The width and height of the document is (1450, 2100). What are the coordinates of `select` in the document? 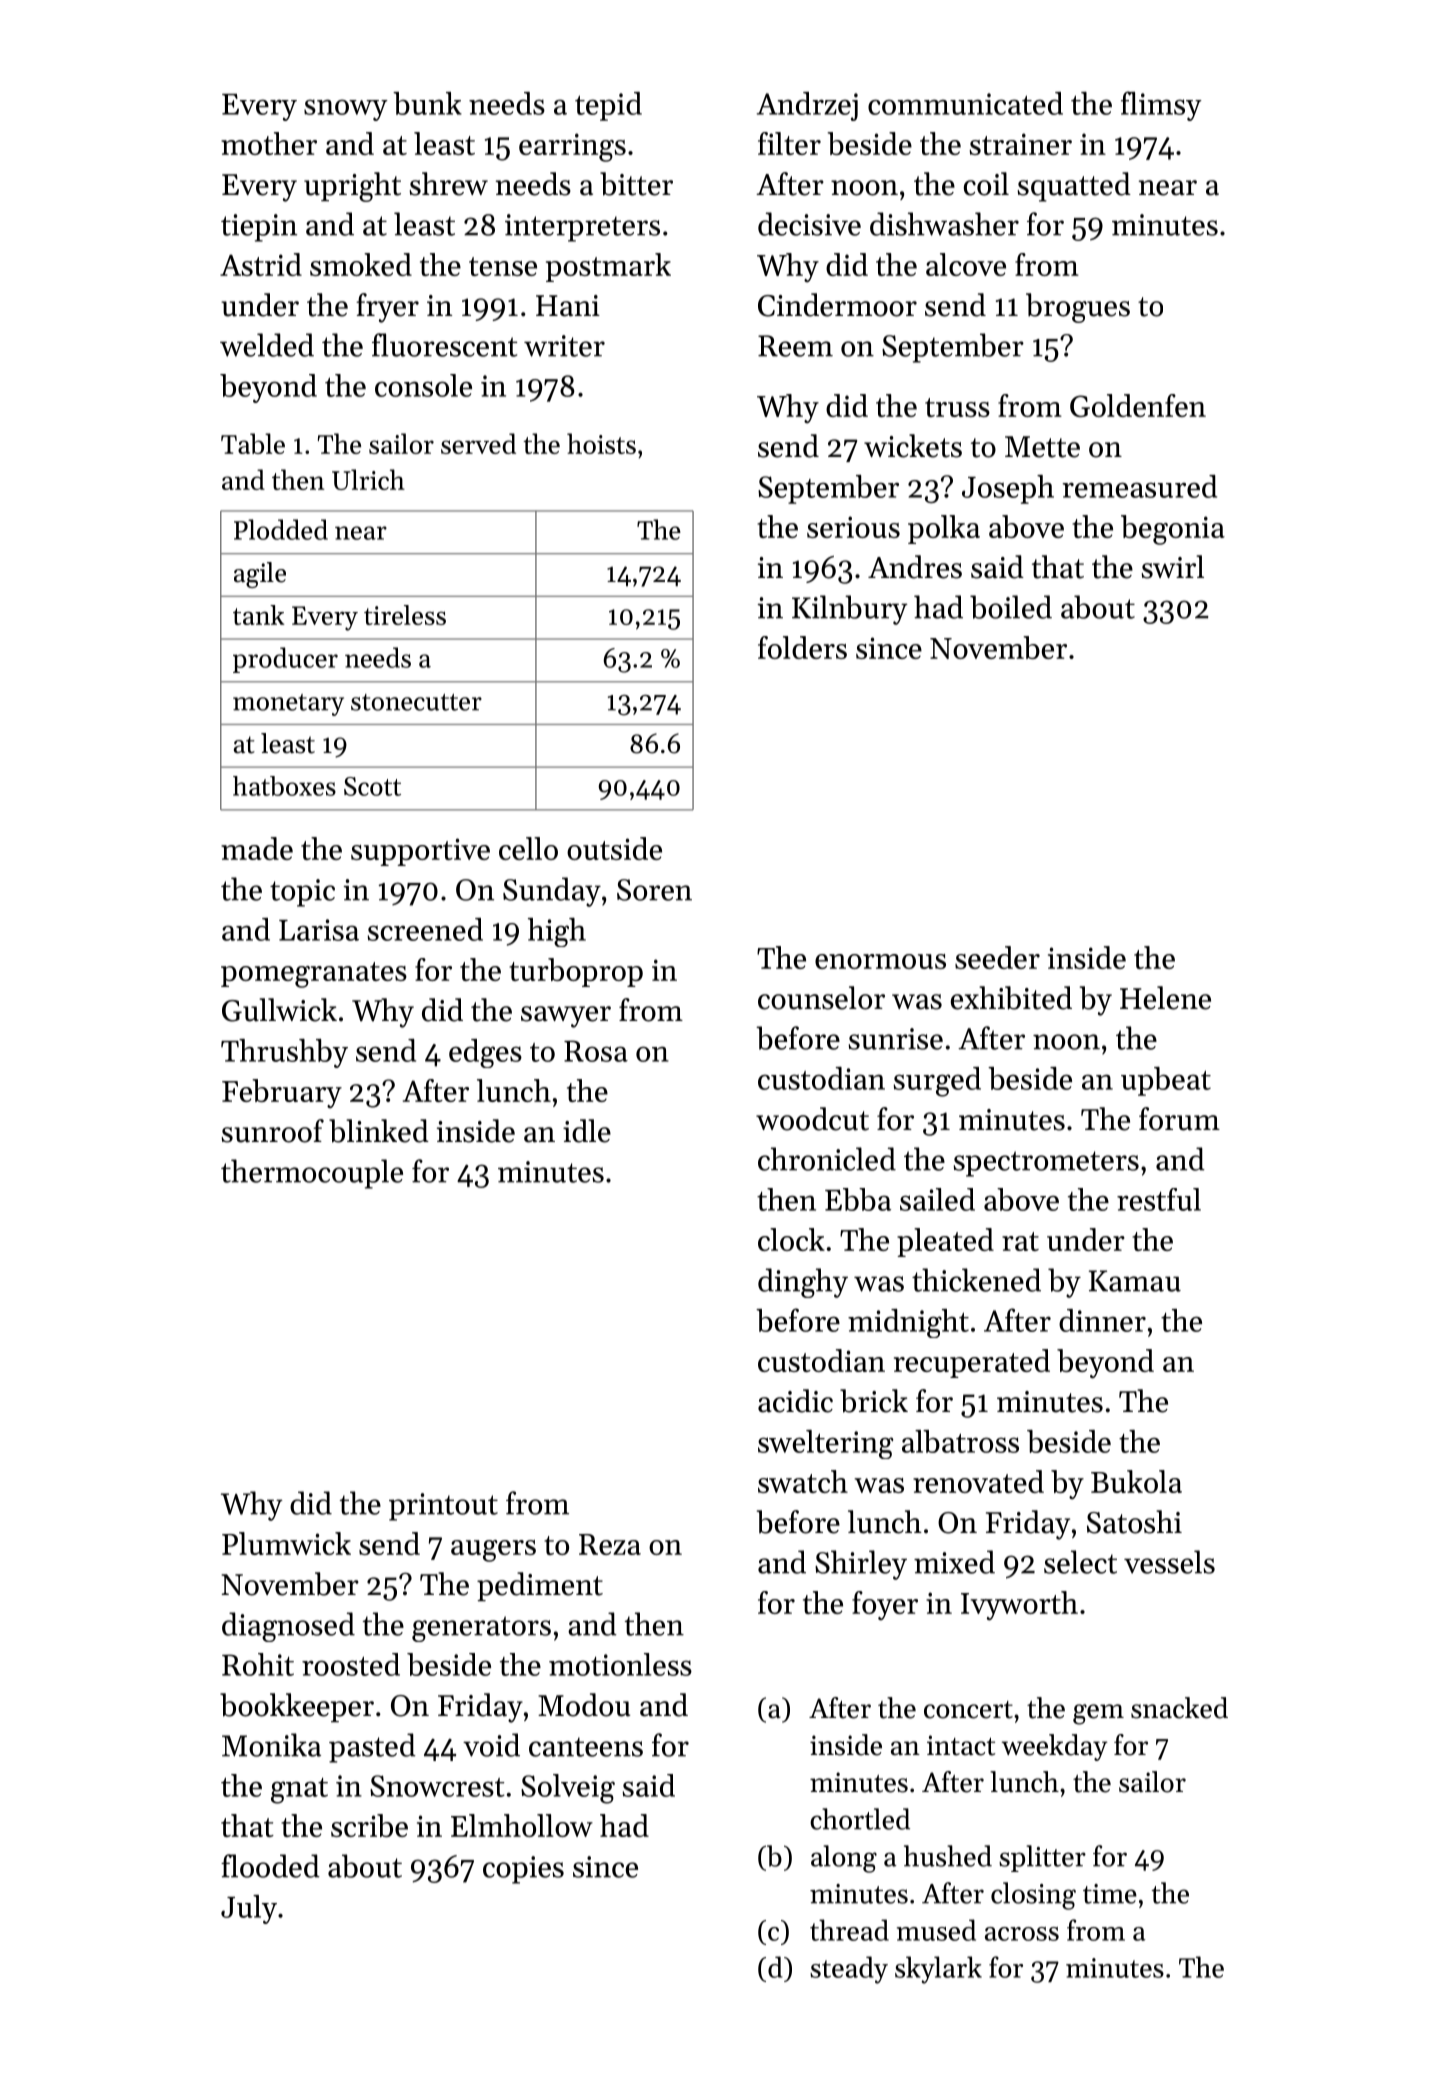 It's located at (1080, 1562).
